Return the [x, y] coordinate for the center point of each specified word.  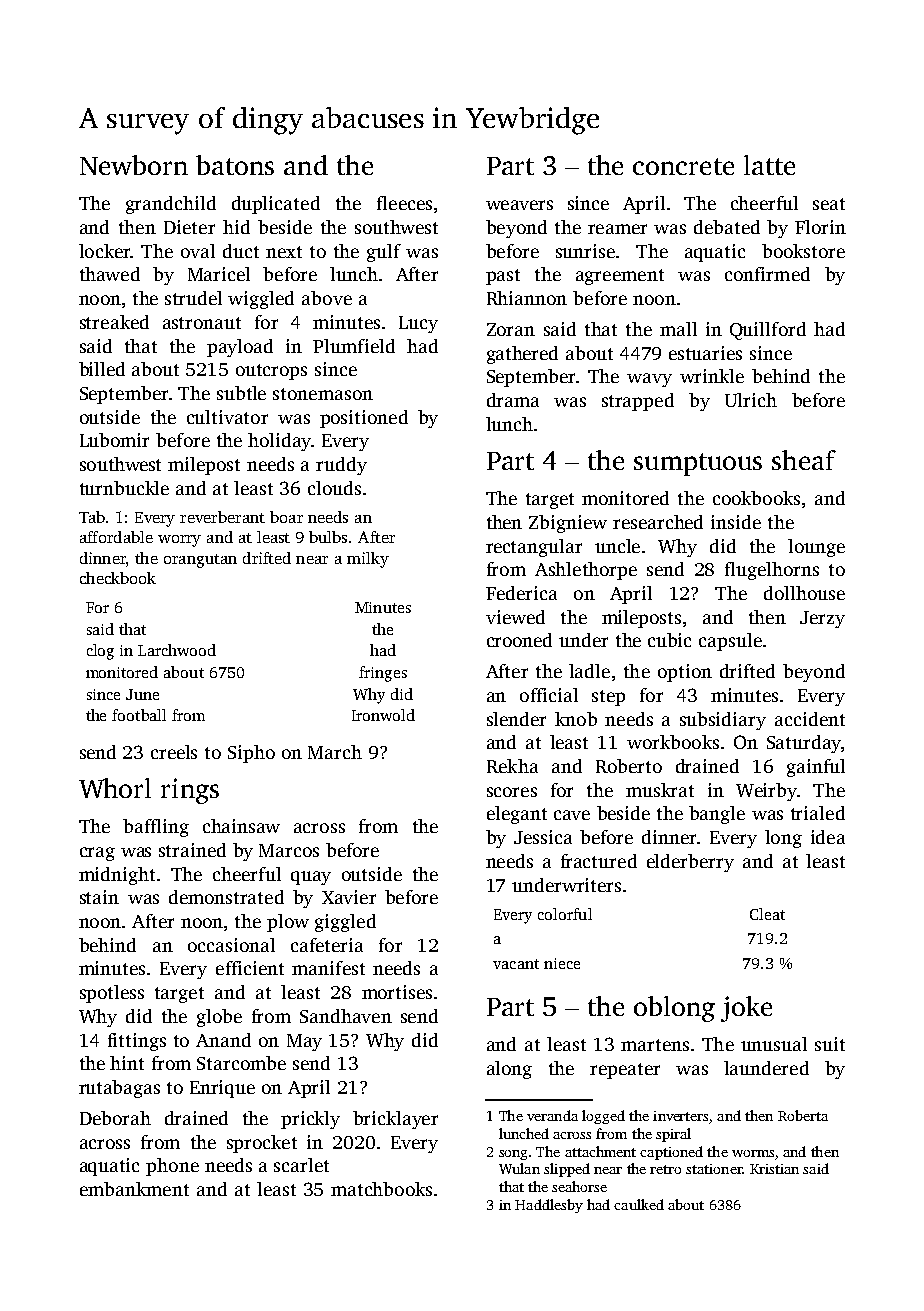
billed [102, 369]
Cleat [767, 914]
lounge [816, 548]
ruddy [341, 466]
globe [219, 1018]
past [503, 277]
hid [236, 227]
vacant [516, 964]
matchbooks [381, 1189]
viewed [515, 617]
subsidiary [723, 721]
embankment [134, 1189]
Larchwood [177, 650]
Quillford [768, 331]
